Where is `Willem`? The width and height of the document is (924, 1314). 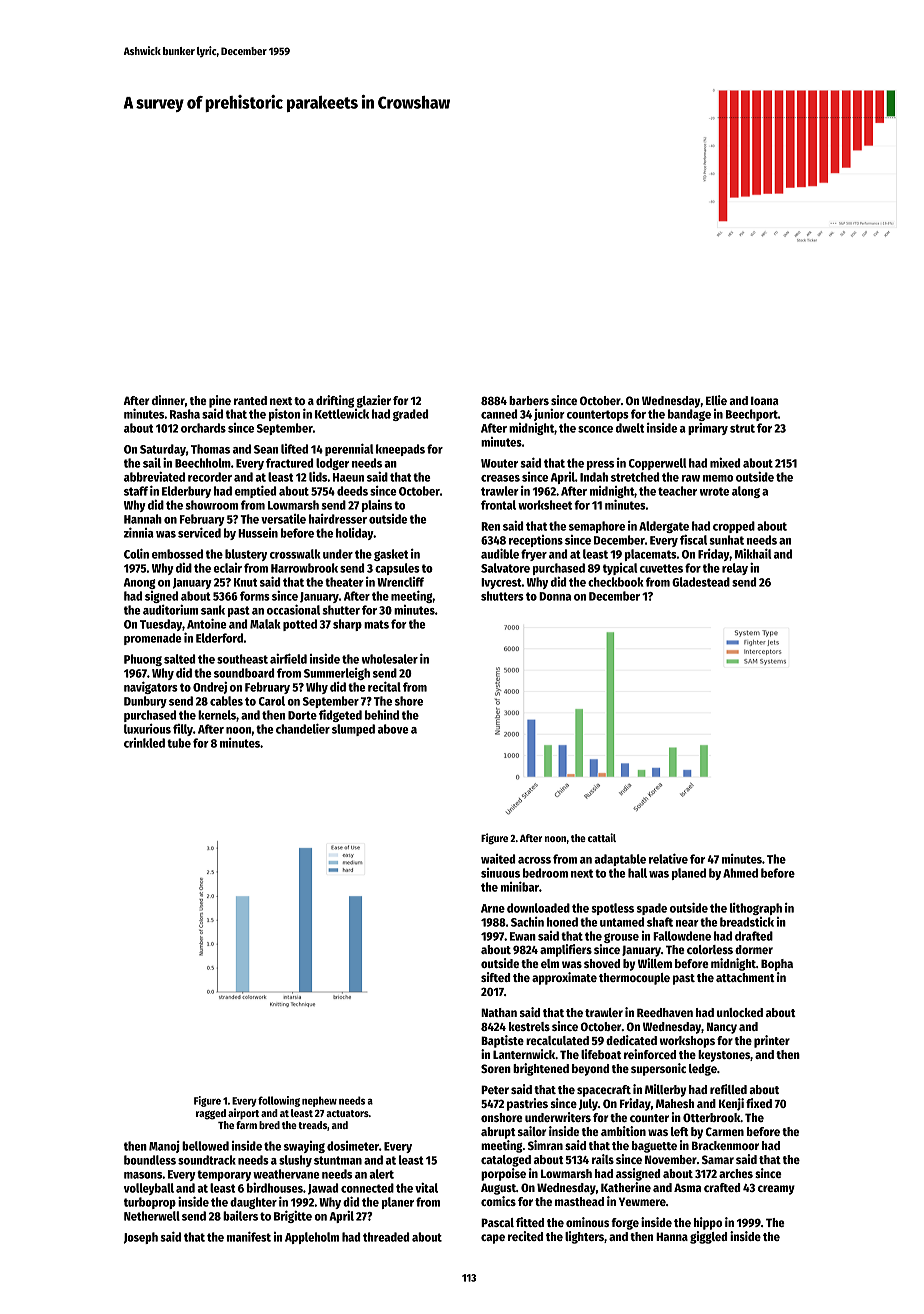 Willem is located at coordinates (655, 963).
